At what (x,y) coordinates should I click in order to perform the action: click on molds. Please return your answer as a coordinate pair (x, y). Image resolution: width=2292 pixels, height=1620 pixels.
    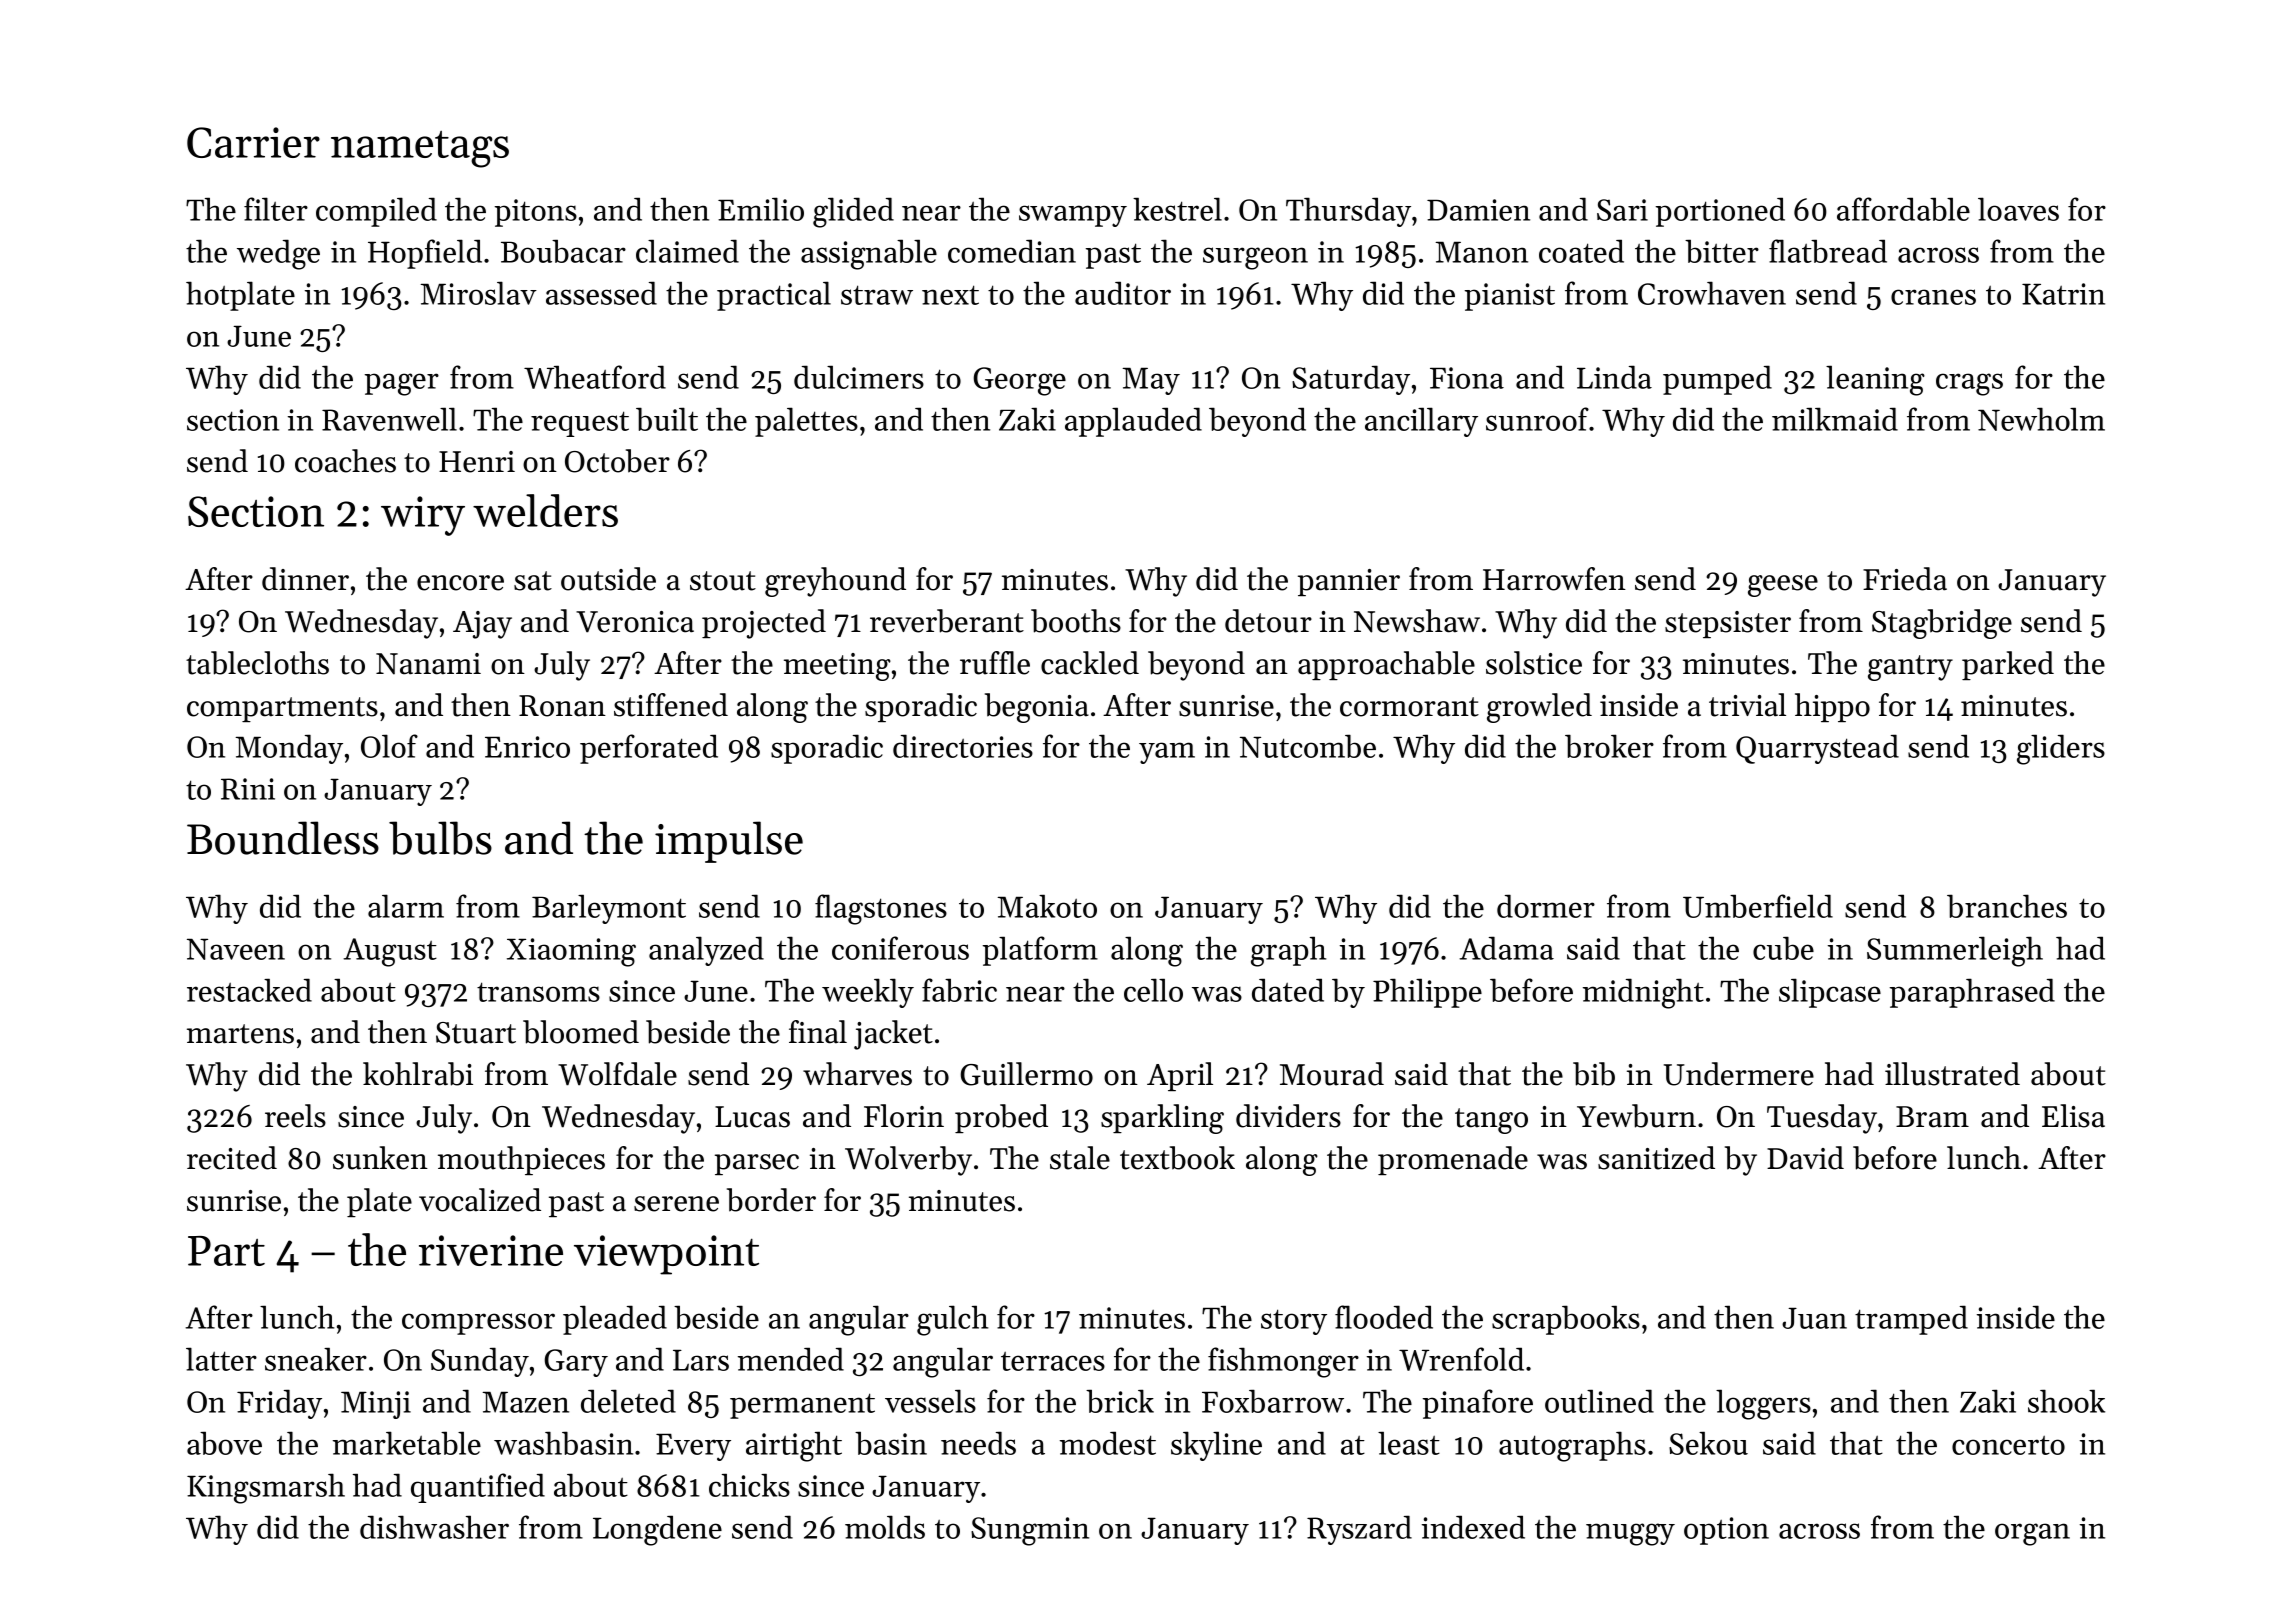
    Looking at the image, I should click on (885, 1527).
